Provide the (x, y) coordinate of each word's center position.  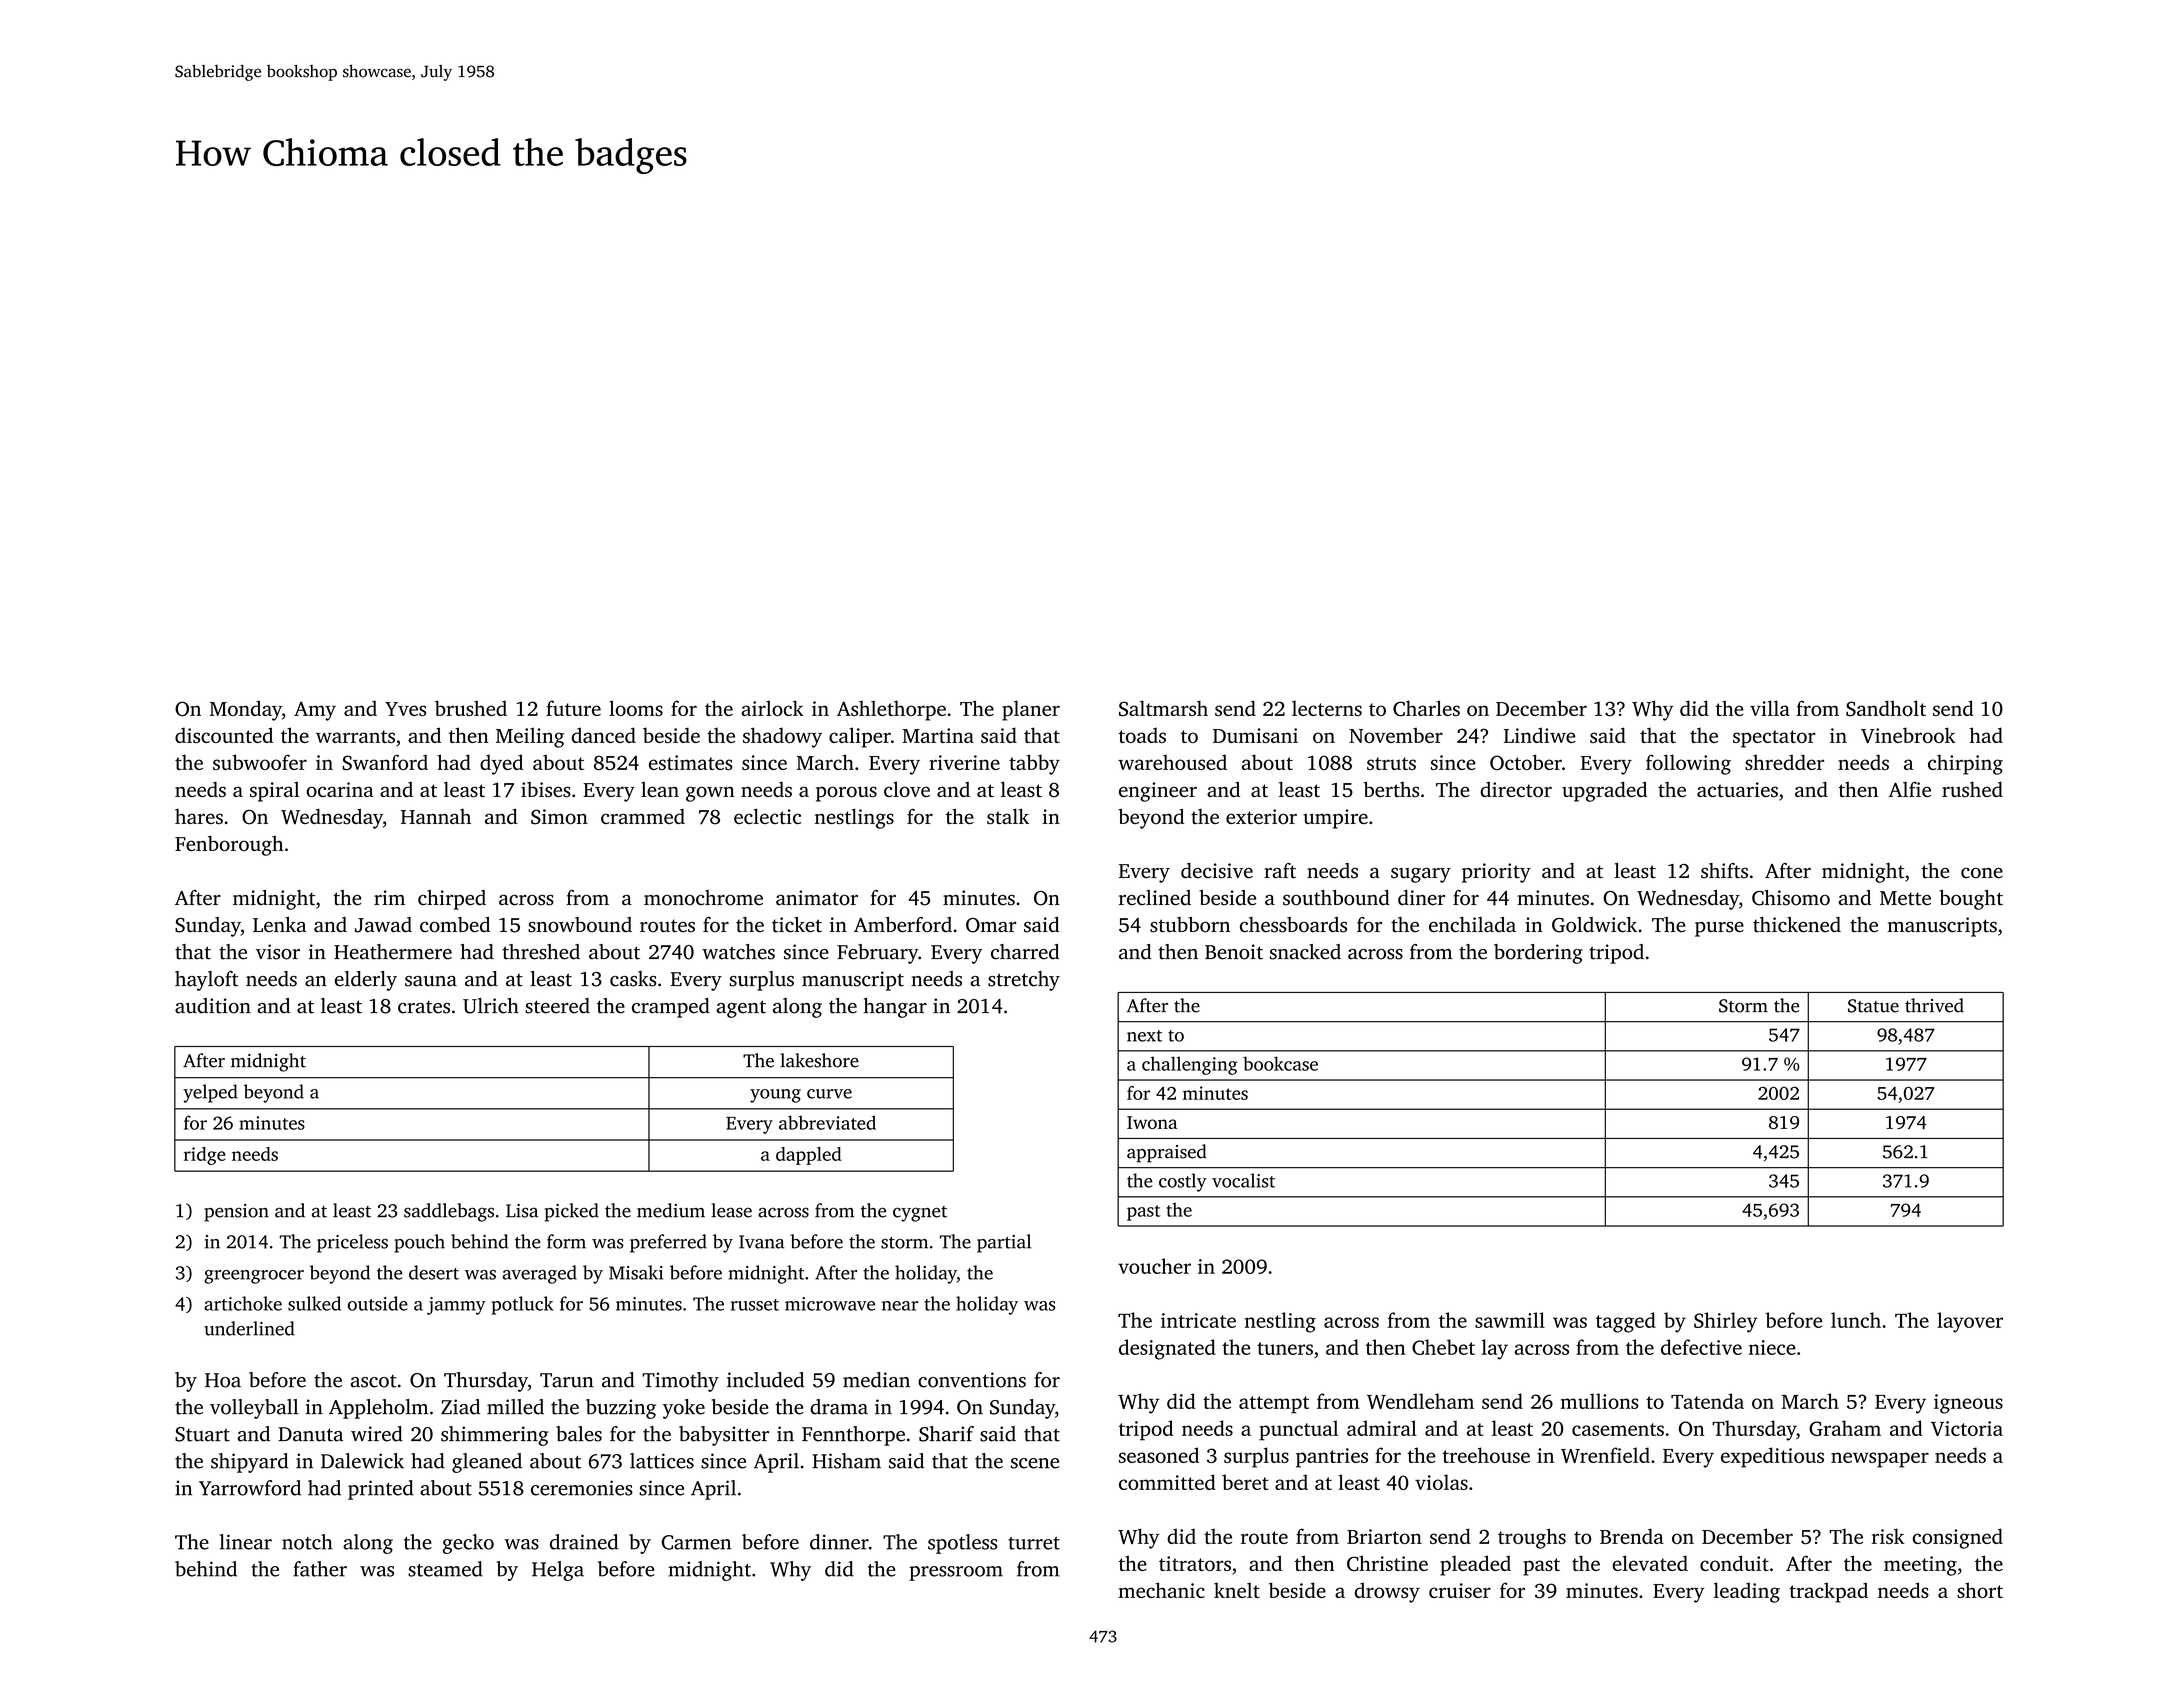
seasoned (1159, 1455)
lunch (1856, 1320)
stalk (1008, 816)
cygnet (920, 1214)
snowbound (580, 925)
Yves (405, 709)
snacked (1305, 952)
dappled (809, 1156)
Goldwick (1594, 925)
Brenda (1632, 1536)
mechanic (1161, 1590)
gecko (468, 1544)
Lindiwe (1539, 735)
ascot (374, 1381)
